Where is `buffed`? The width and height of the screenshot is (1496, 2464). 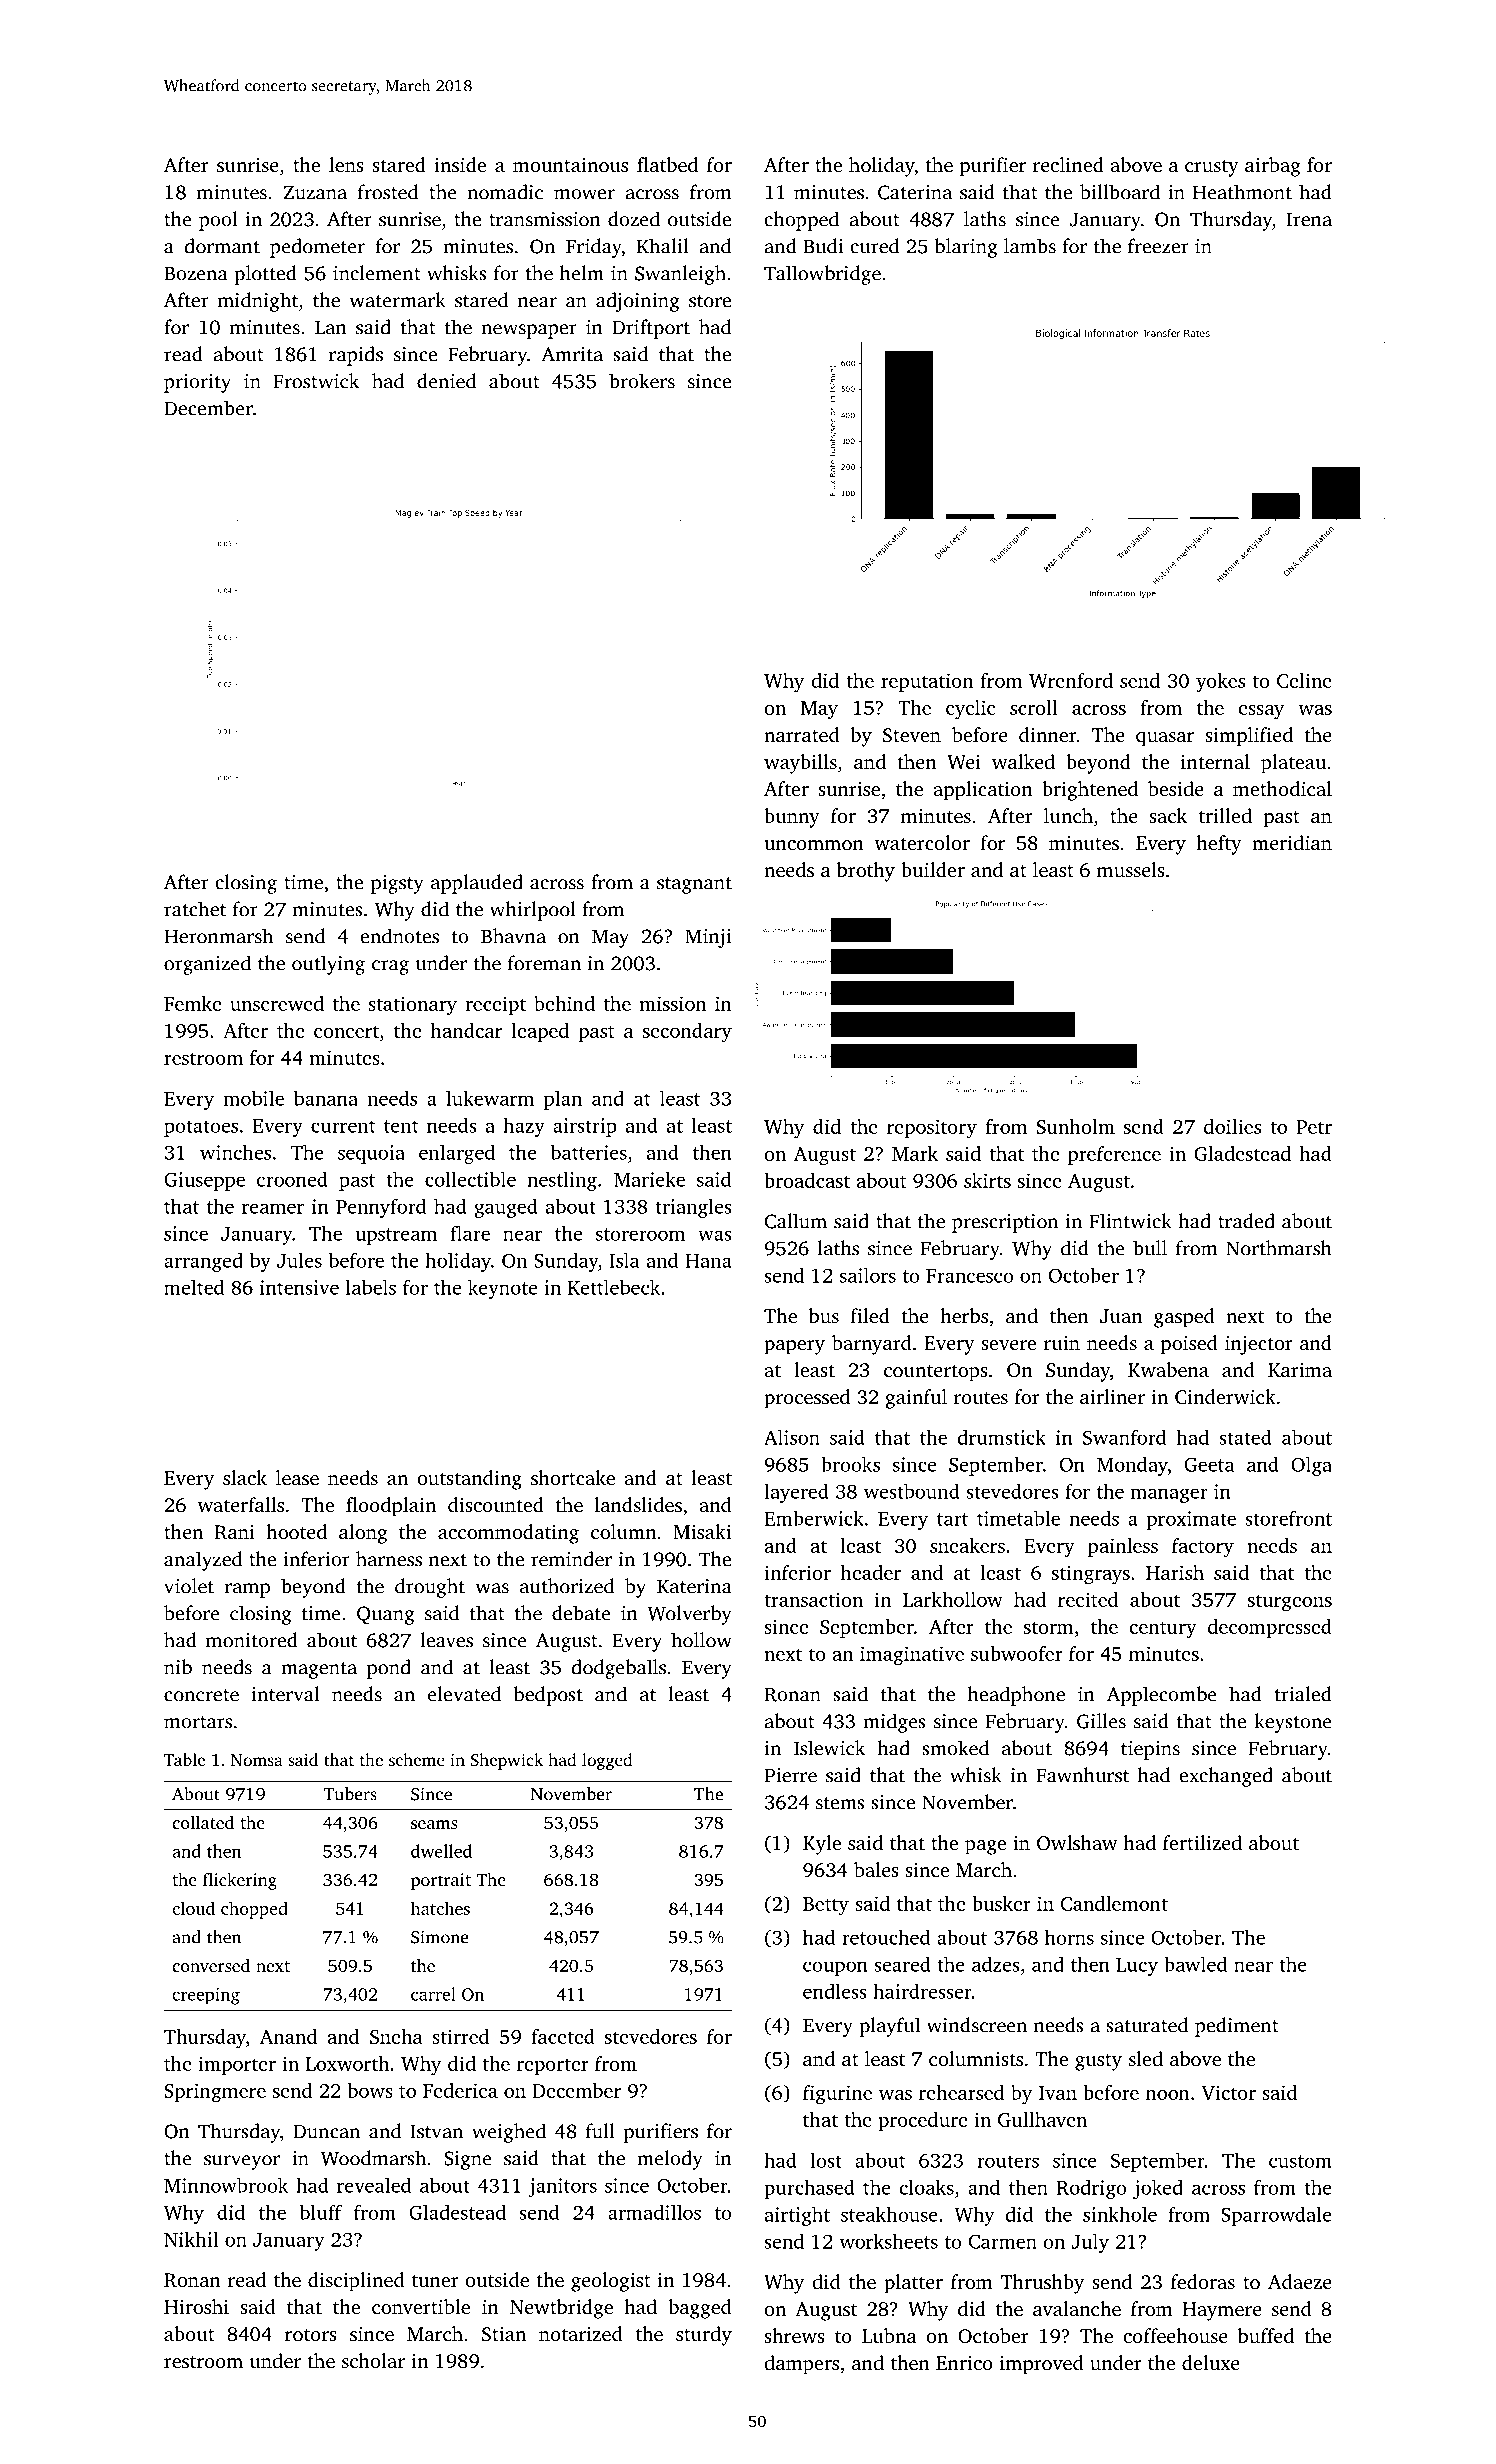 buffed is located at coordinates (1266, 2335).
